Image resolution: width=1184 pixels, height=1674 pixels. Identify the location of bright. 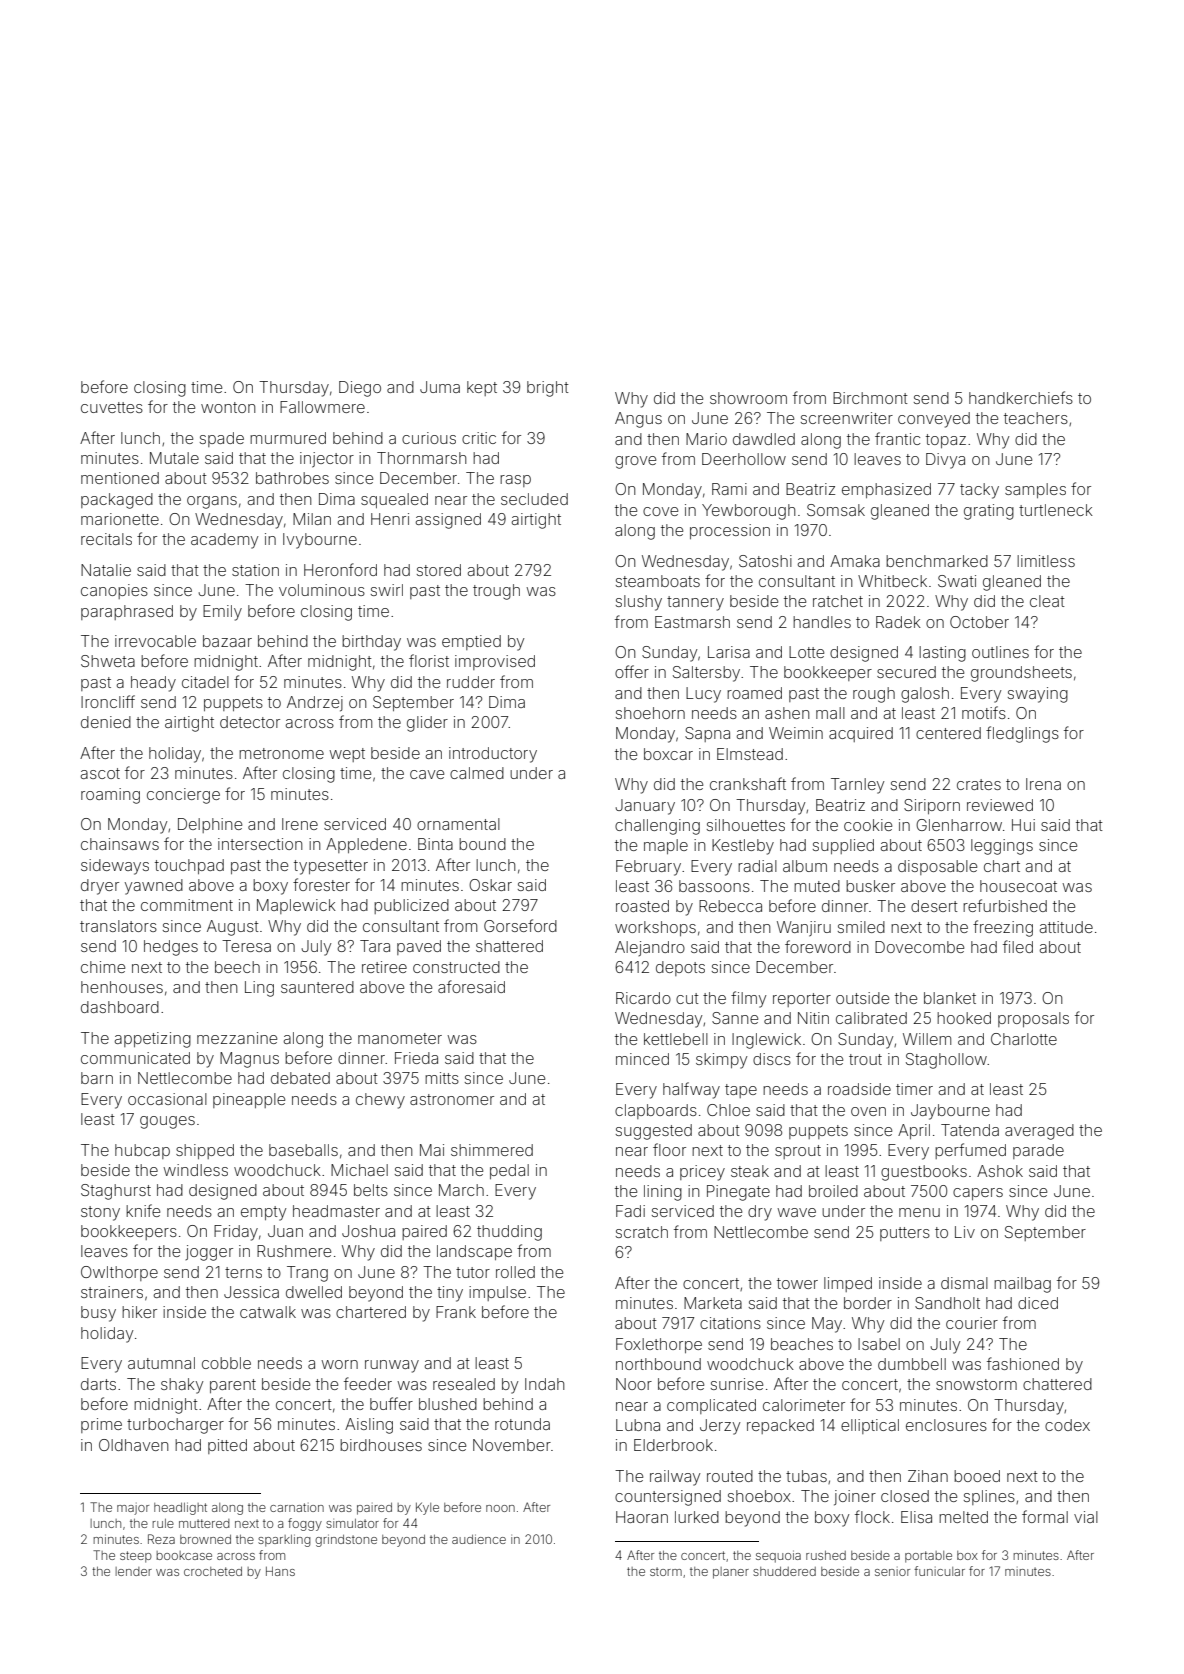
(548, 389).
